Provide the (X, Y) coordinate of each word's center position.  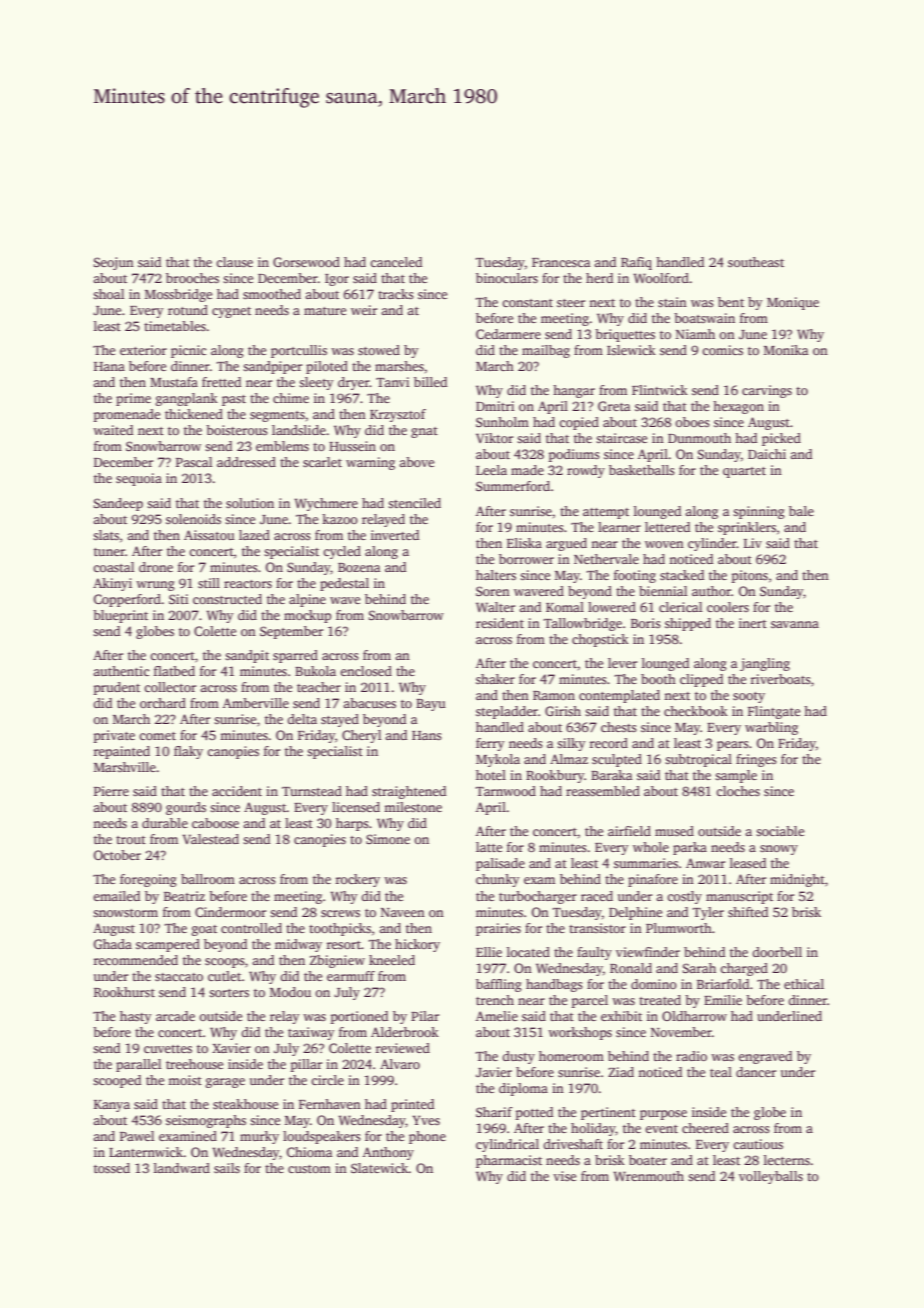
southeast (756, 262)
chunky (498, 880)
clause (234, 262)
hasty (136, 1017)
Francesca (561, 262)
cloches (738, 791)
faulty (594, 953)
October (117, 855)
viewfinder (648, 952)
